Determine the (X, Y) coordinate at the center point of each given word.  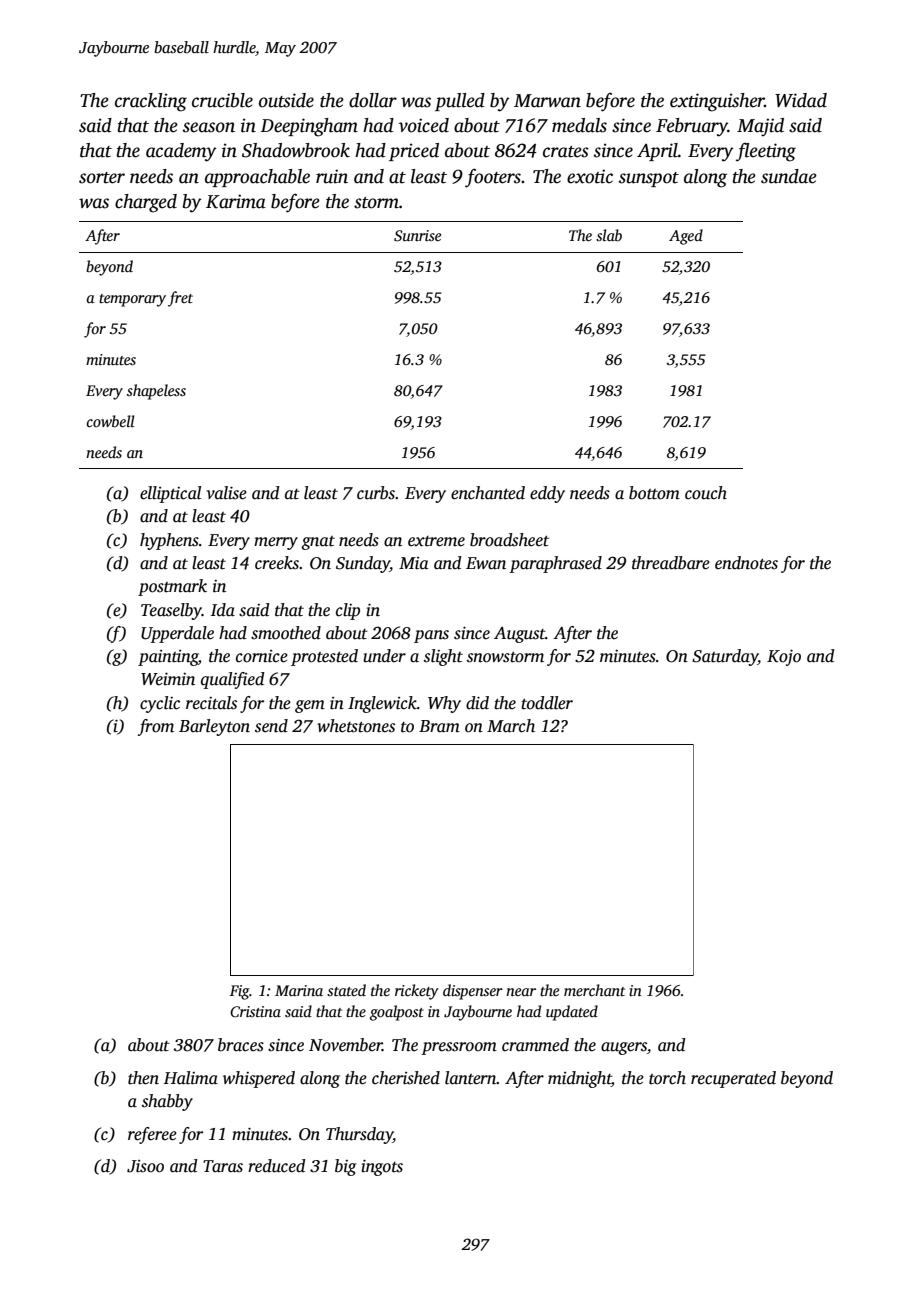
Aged (686, 237)
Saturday (725, 657)
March (511, 726)
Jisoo (145, 1166)
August (519, 635)
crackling (151, 102)
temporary (132, 300)
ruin (332, 176)
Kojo (784, 657)
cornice (262, 656)
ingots (382, 1167)
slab (609, 235)
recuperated (733, 1079)
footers (493, 178)
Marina (299, 990)
